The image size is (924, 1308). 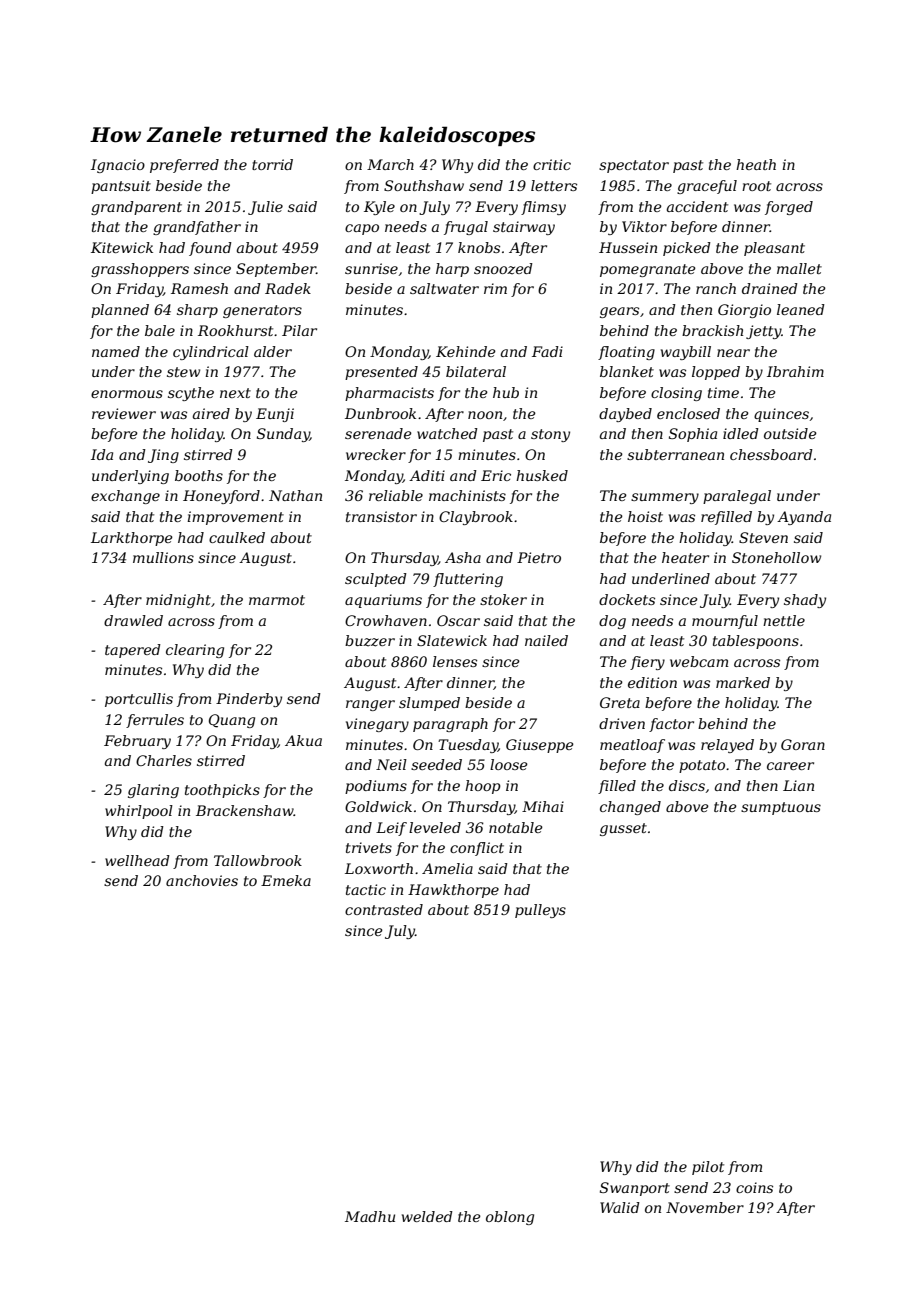 I want to click on nettle, so click(x=784, y=620).
